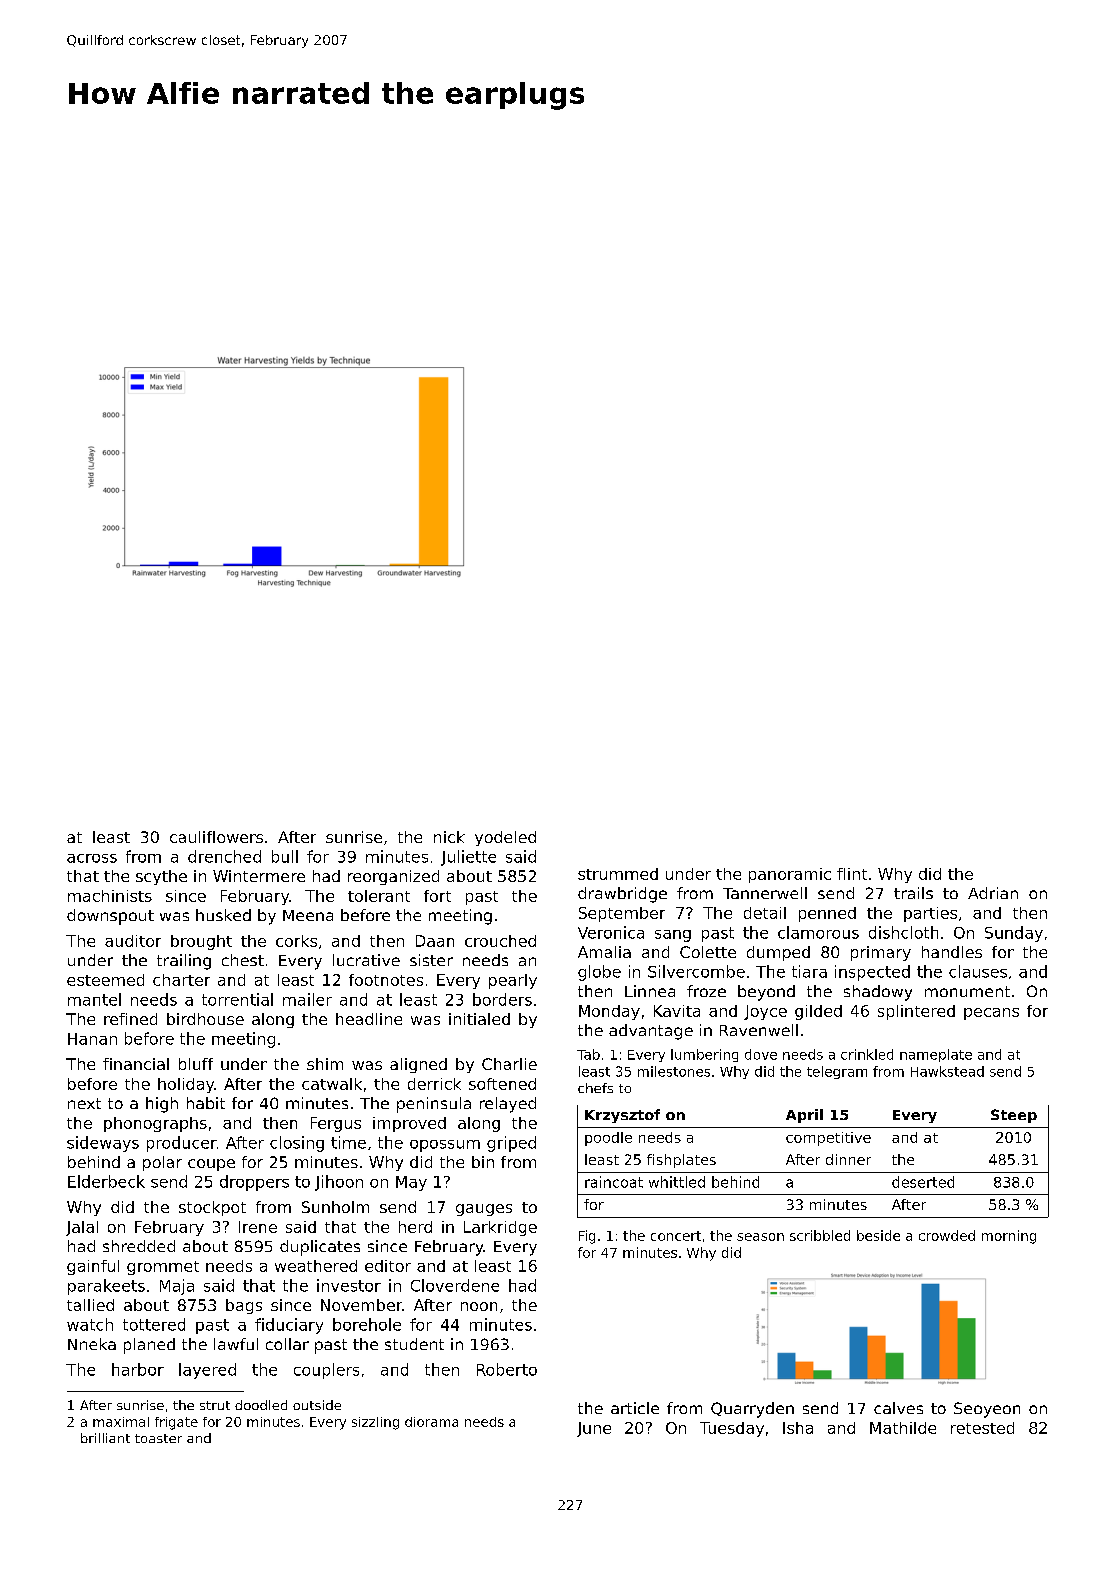  What do you see at coordinates (254, 1183) in the screenshot?
I see `droppers` at bounding box center [254, 1183].
